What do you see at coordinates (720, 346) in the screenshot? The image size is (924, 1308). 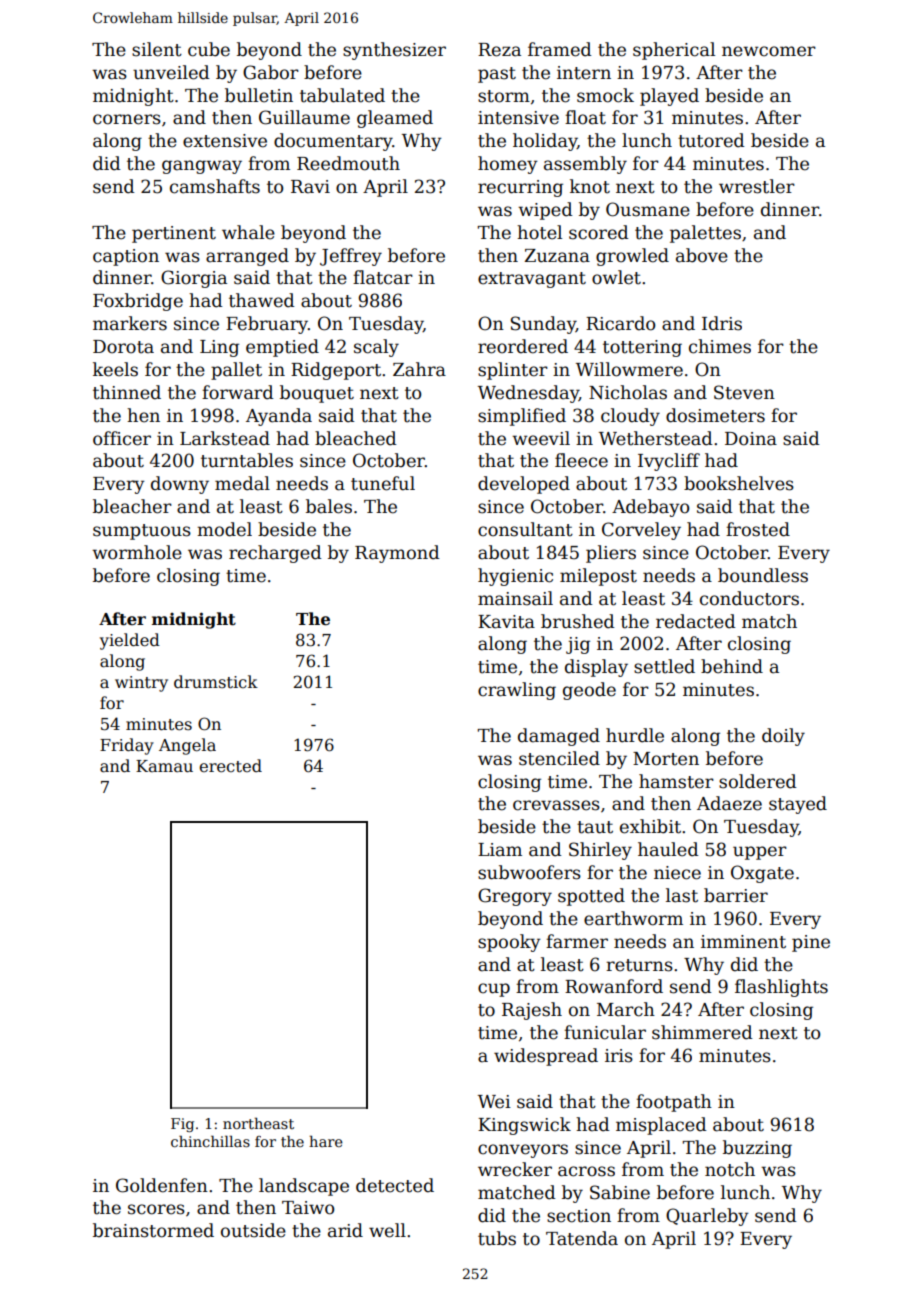 I see `chimes` at bounding box center [720, 346].
